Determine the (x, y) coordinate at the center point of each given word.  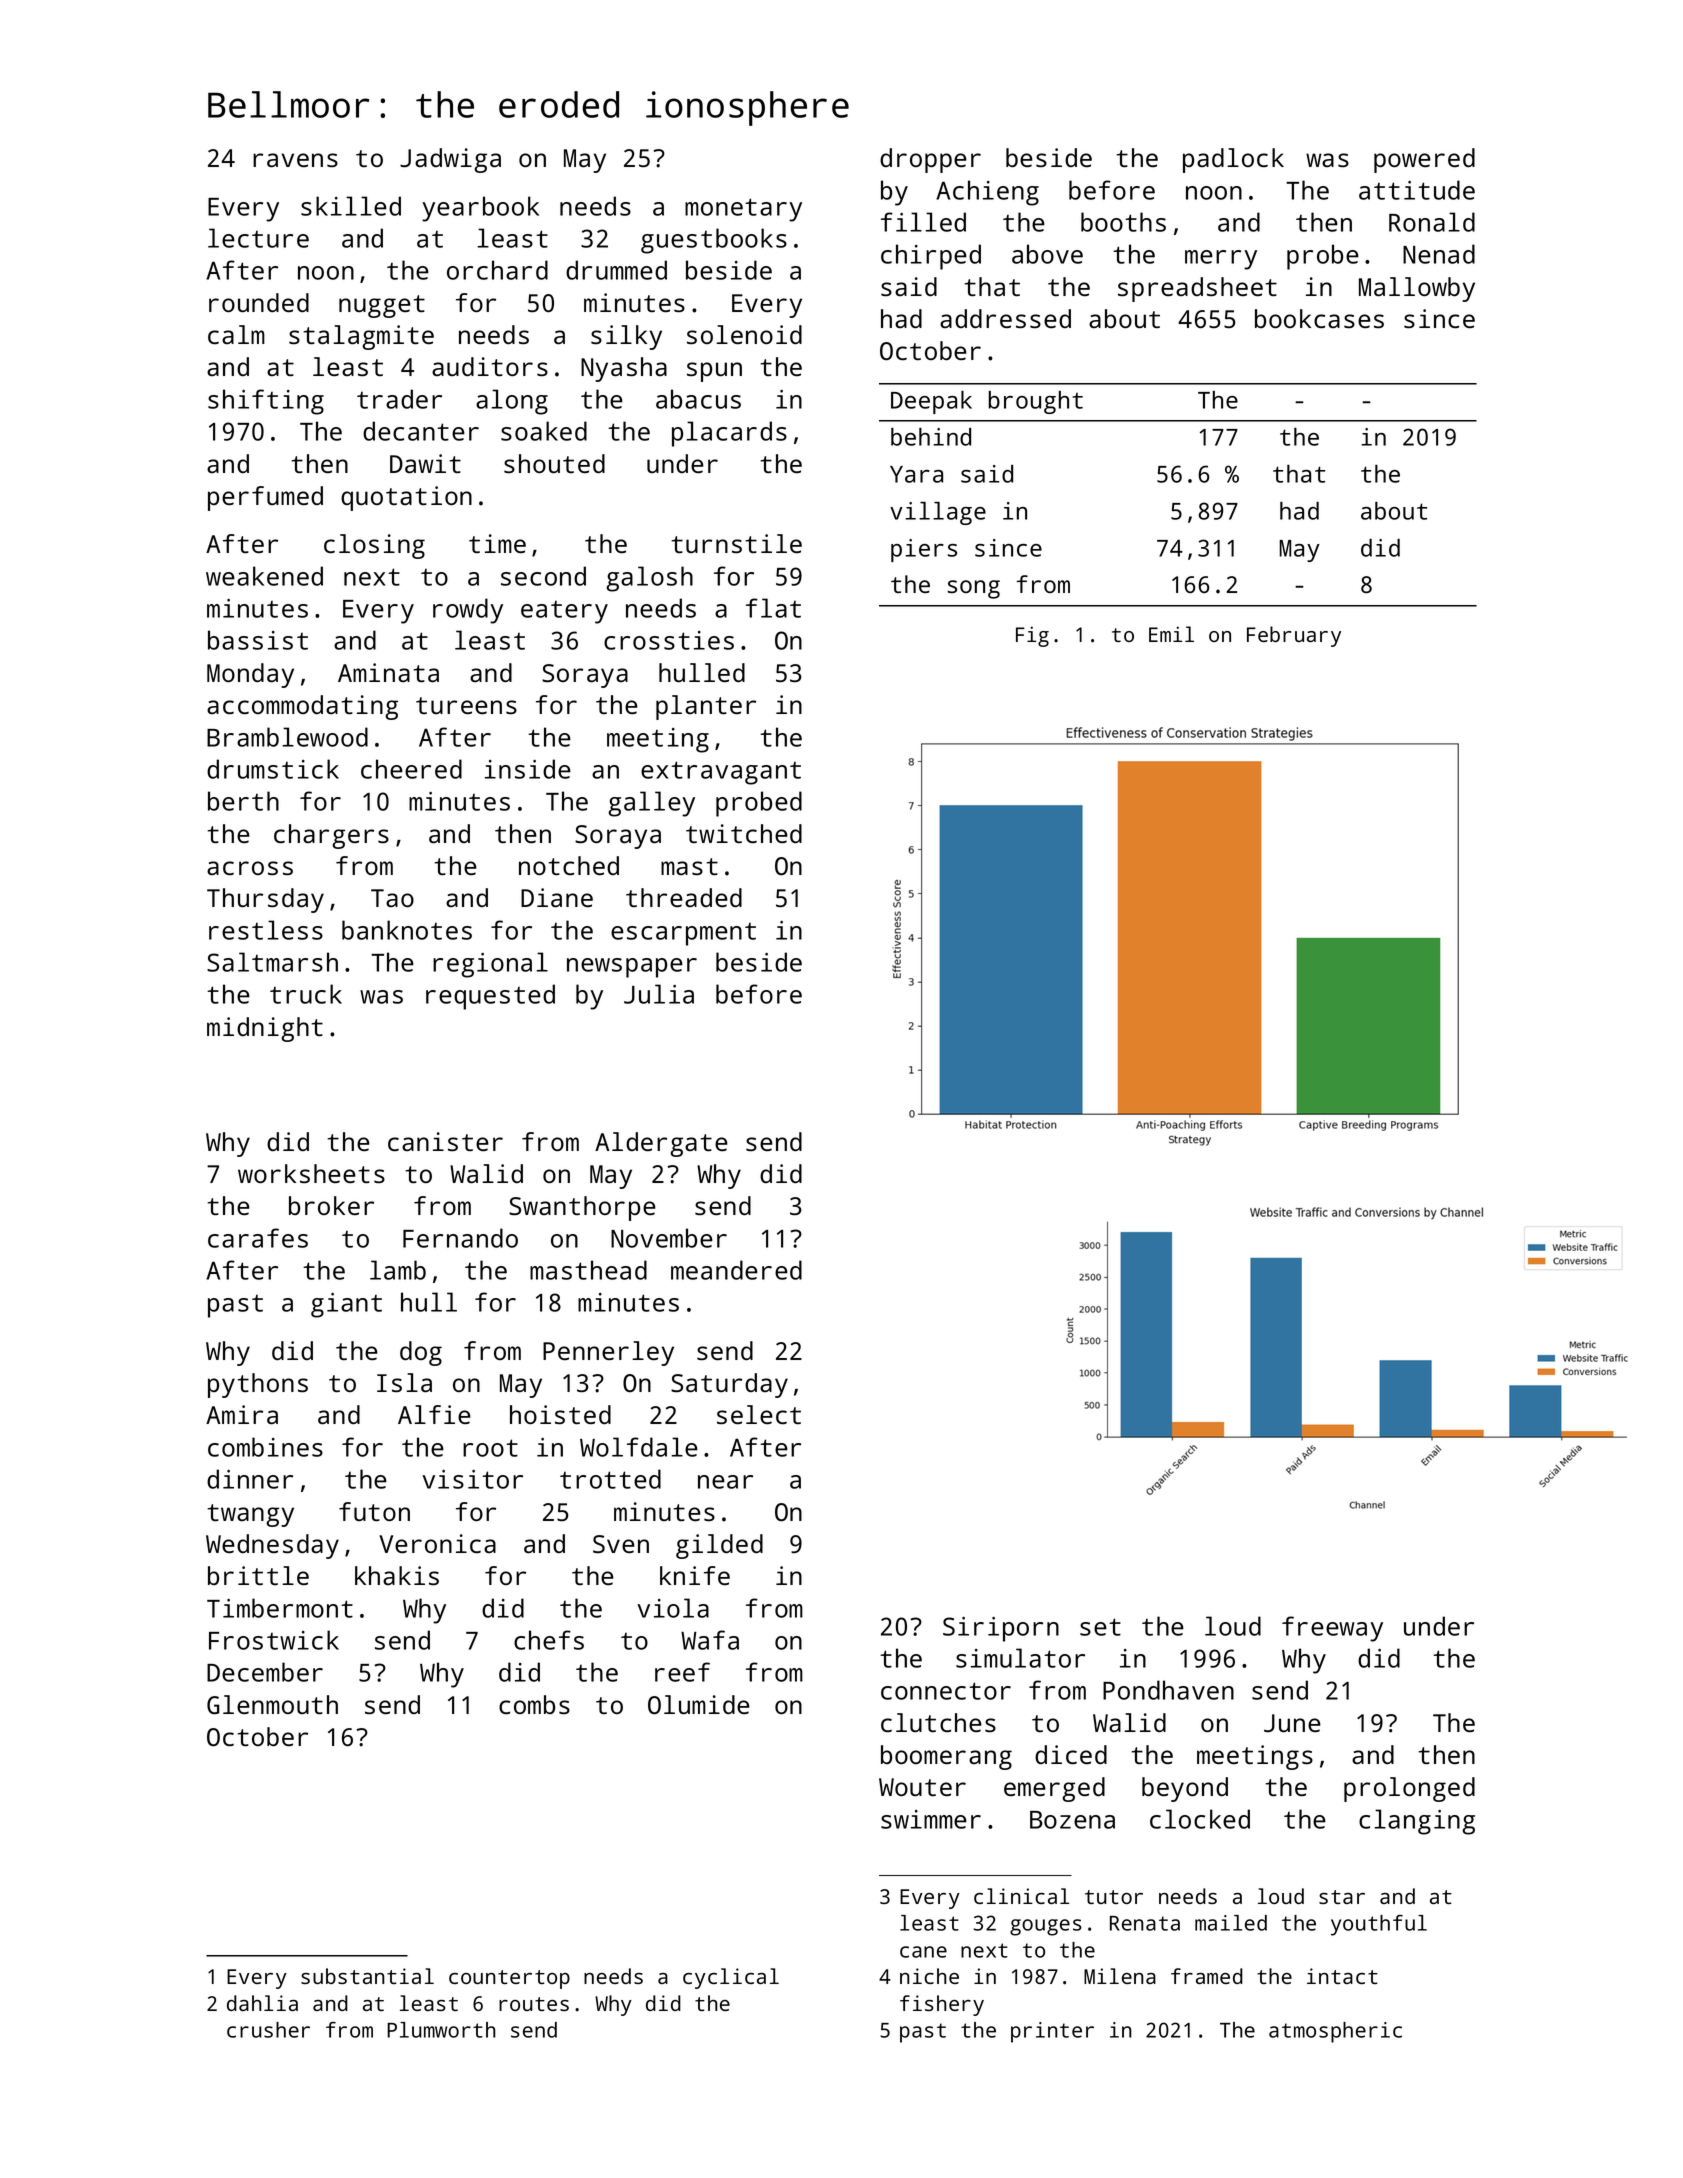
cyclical (731, 1978)
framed (1207, 1976)
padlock (1233, 160)
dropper (930, 160)
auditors (490, 366)
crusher (268, 2030)
